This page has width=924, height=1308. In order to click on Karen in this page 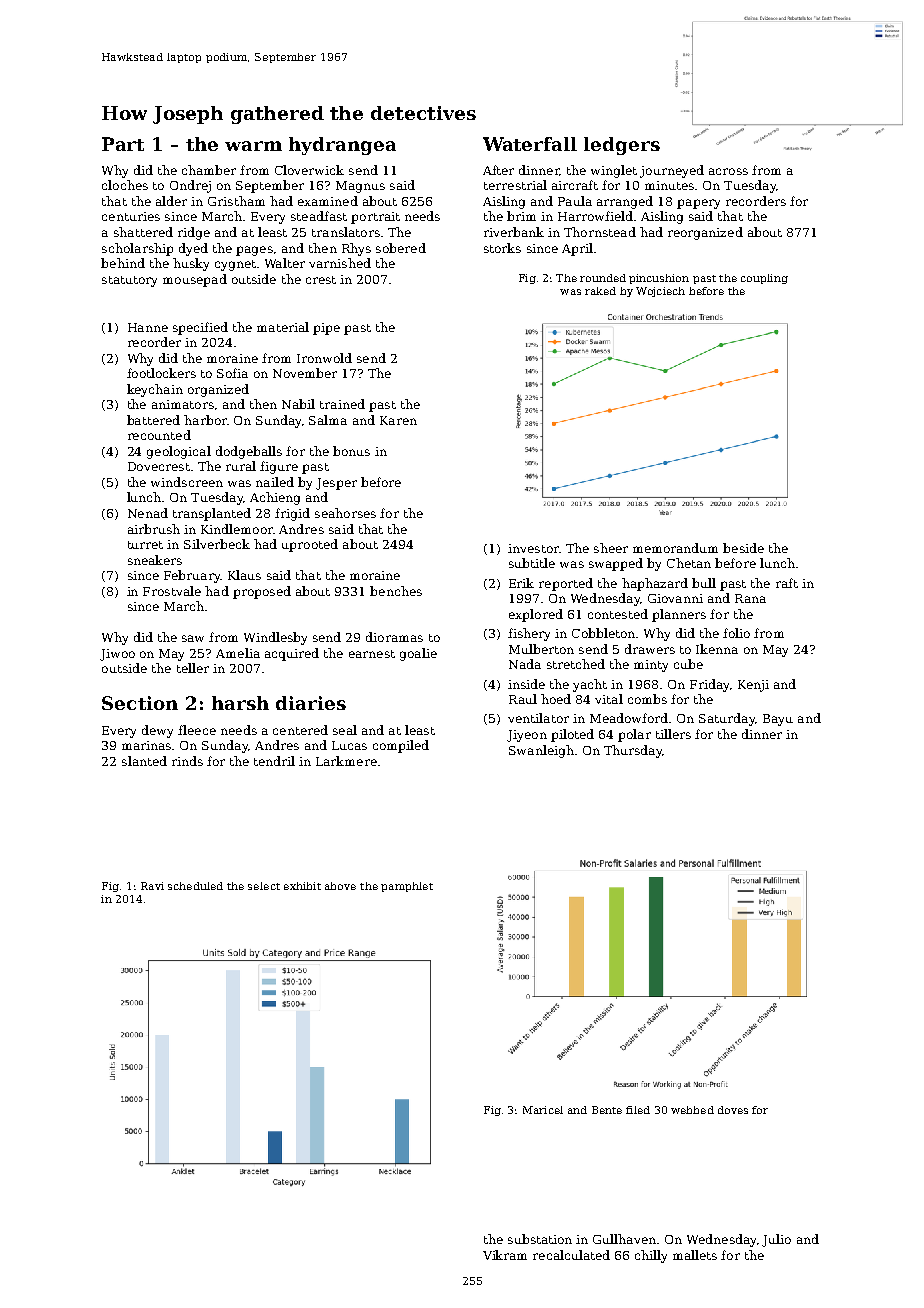, I will do `click(398, 420)`.
